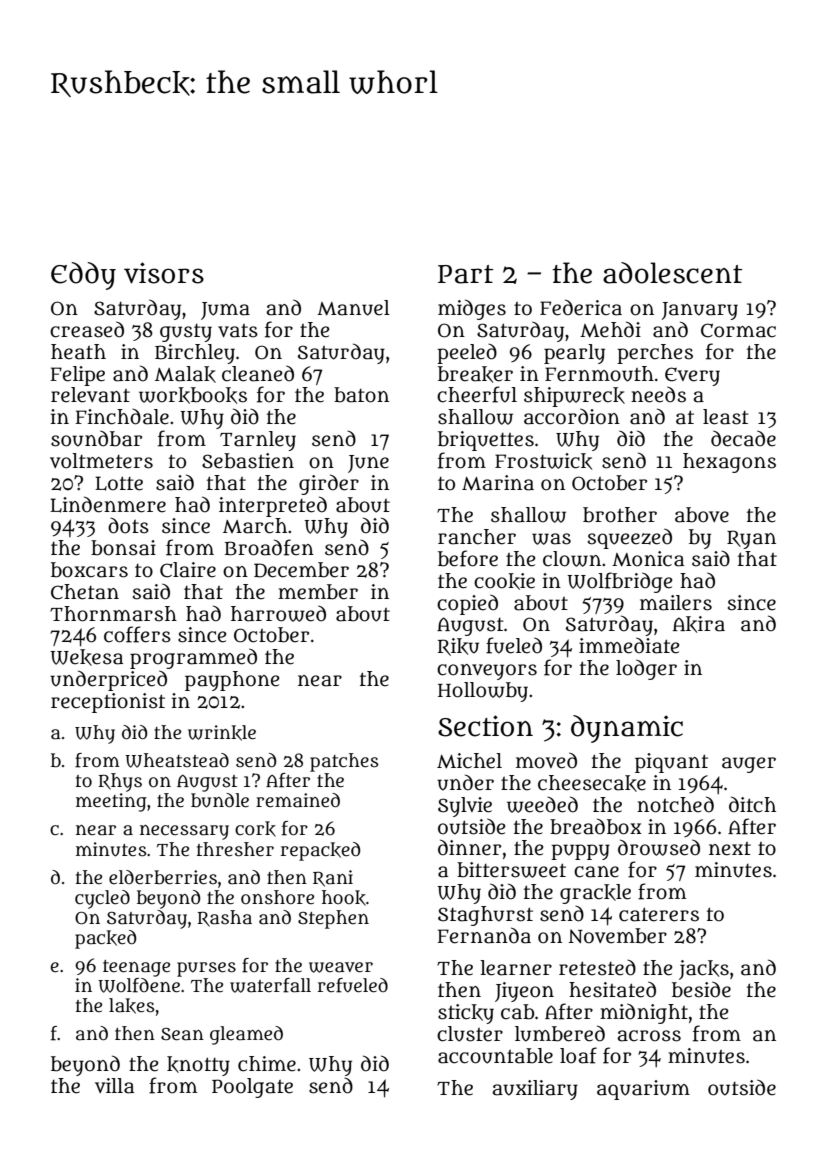  What do you see at coordinates (102, 899) in the page?
I see `cycled` at bounding box center [102, 899].
